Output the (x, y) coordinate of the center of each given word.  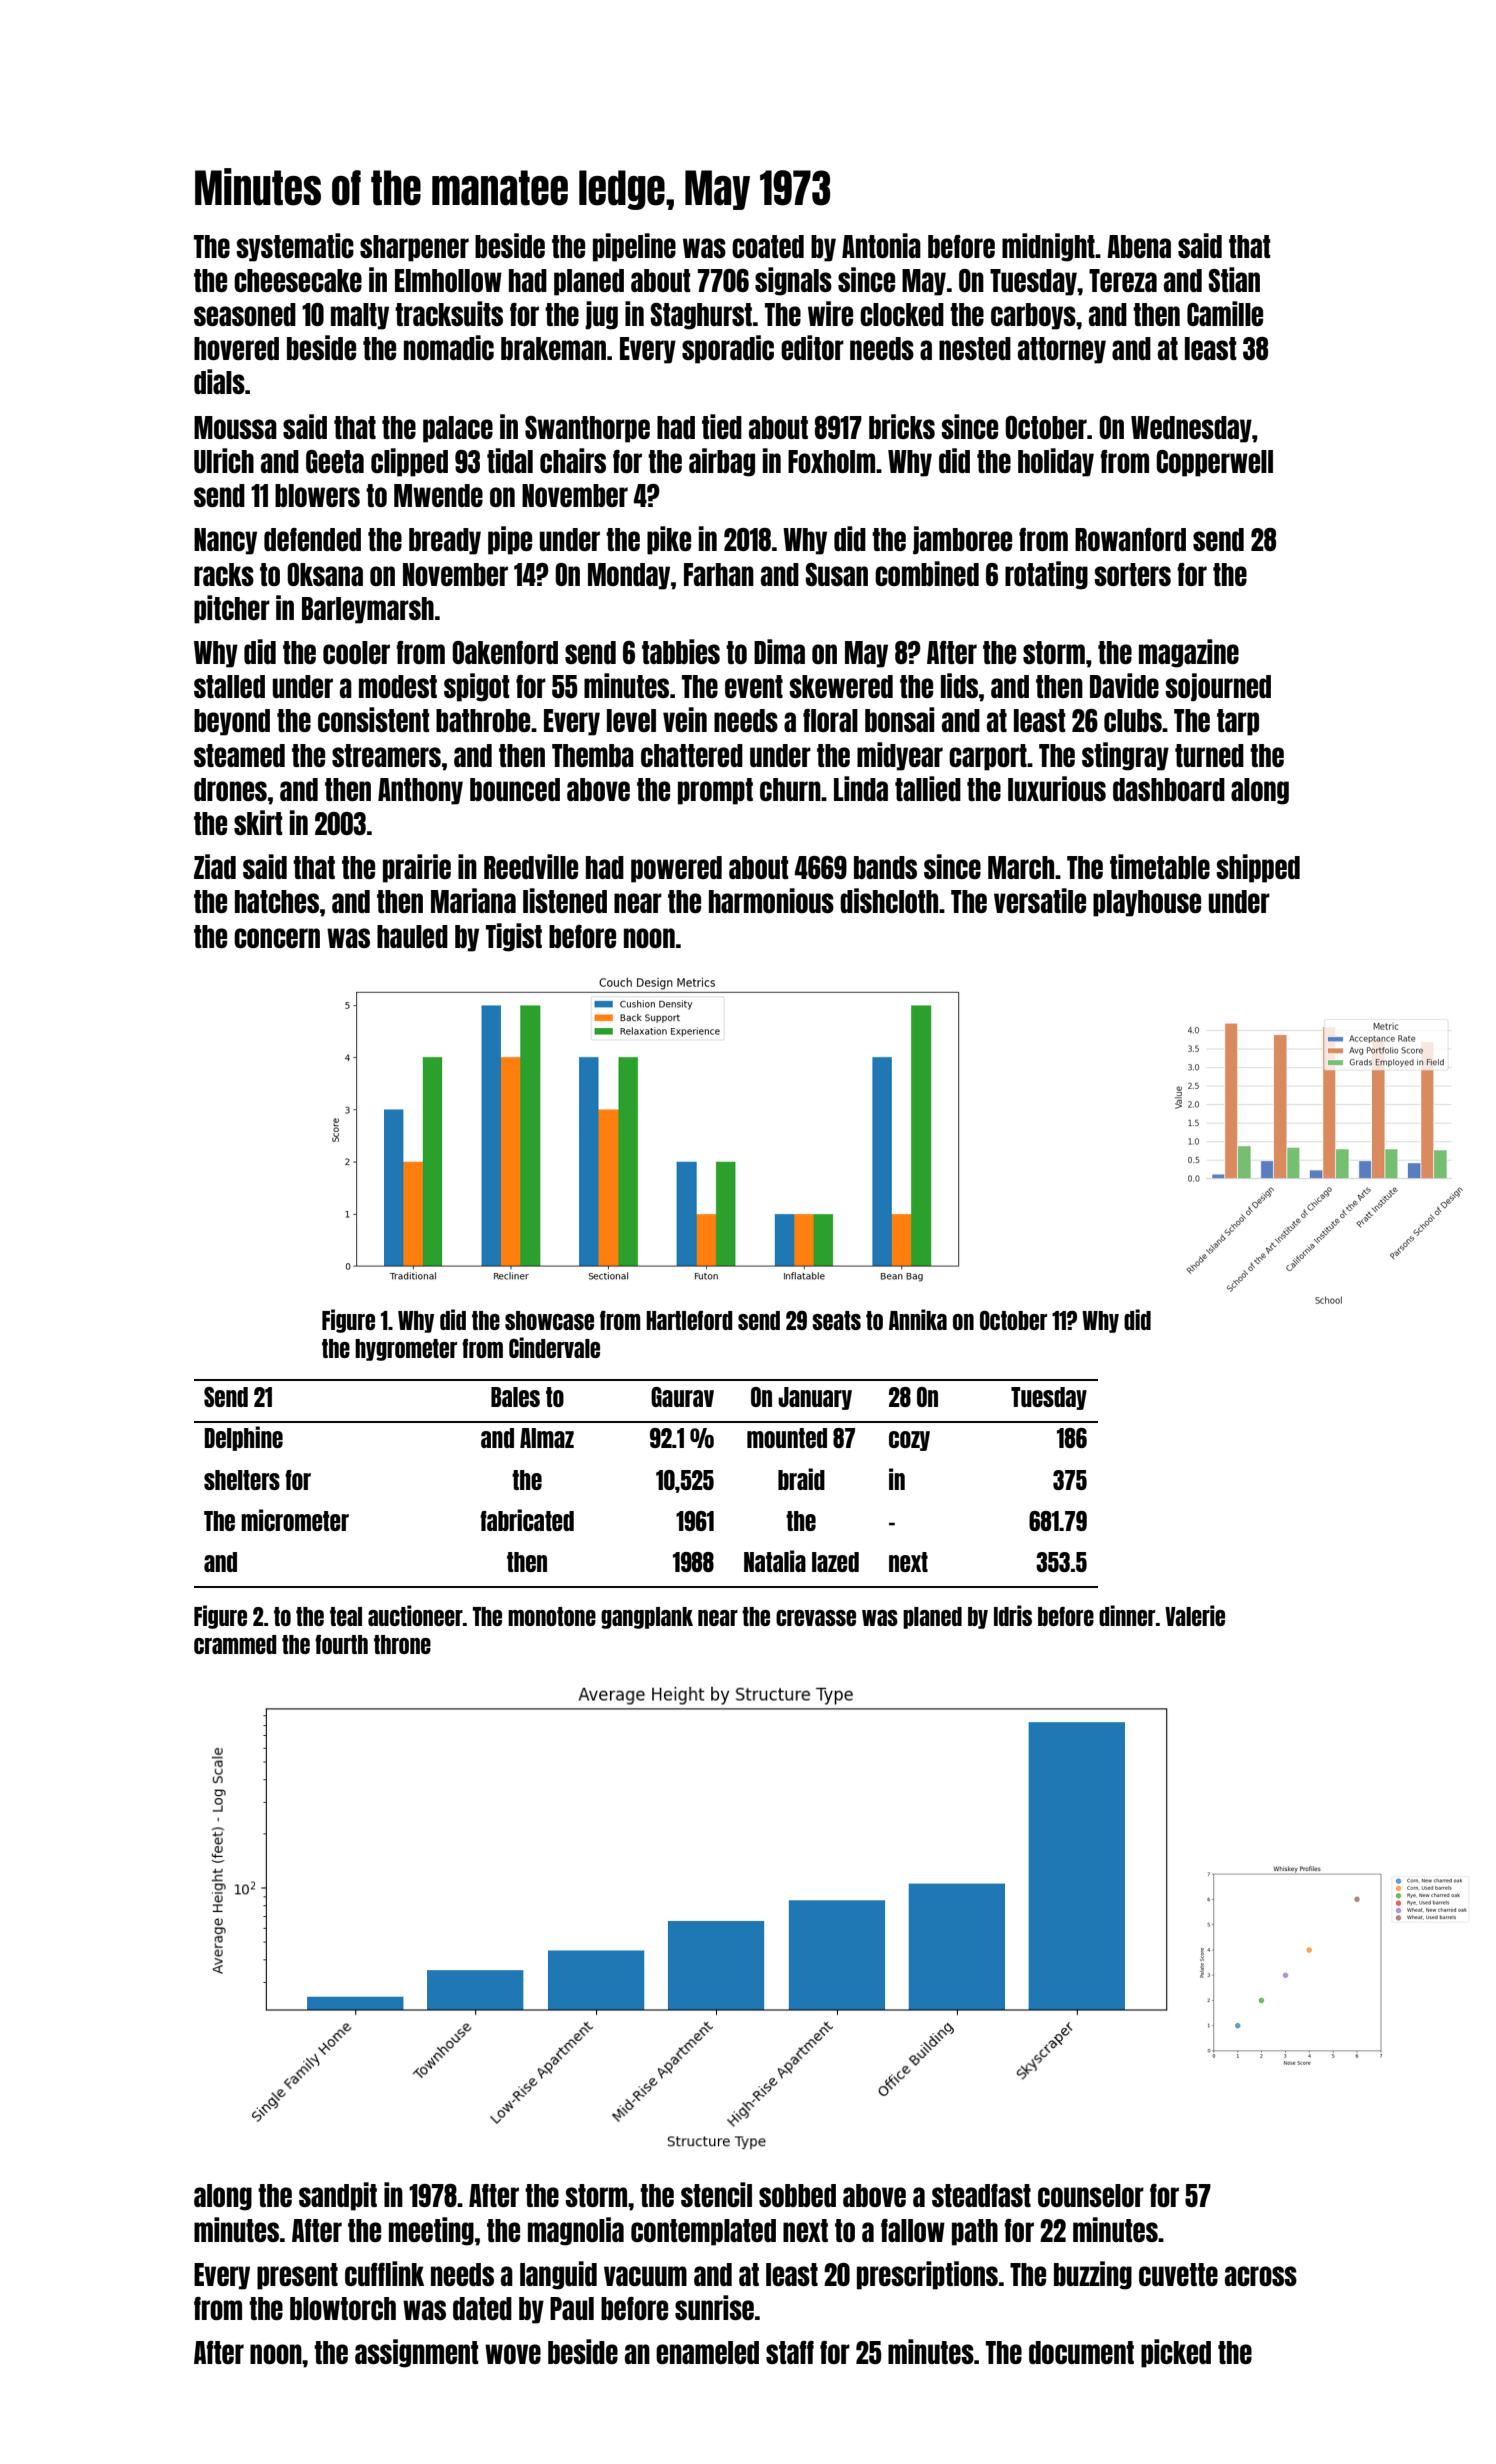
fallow (913, 2230)
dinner (1127, 1615)
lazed (835, 1562)
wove (513, 2354)
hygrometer (406, 1350)
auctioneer (415, 1615)
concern (277, 938)
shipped (1258, 868)
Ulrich (224, 460)
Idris (1013, 1615)
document (1081, 2352)
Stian (1234, 279)
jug (601, 315)
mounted (787, 1438)
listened (565, 900)
